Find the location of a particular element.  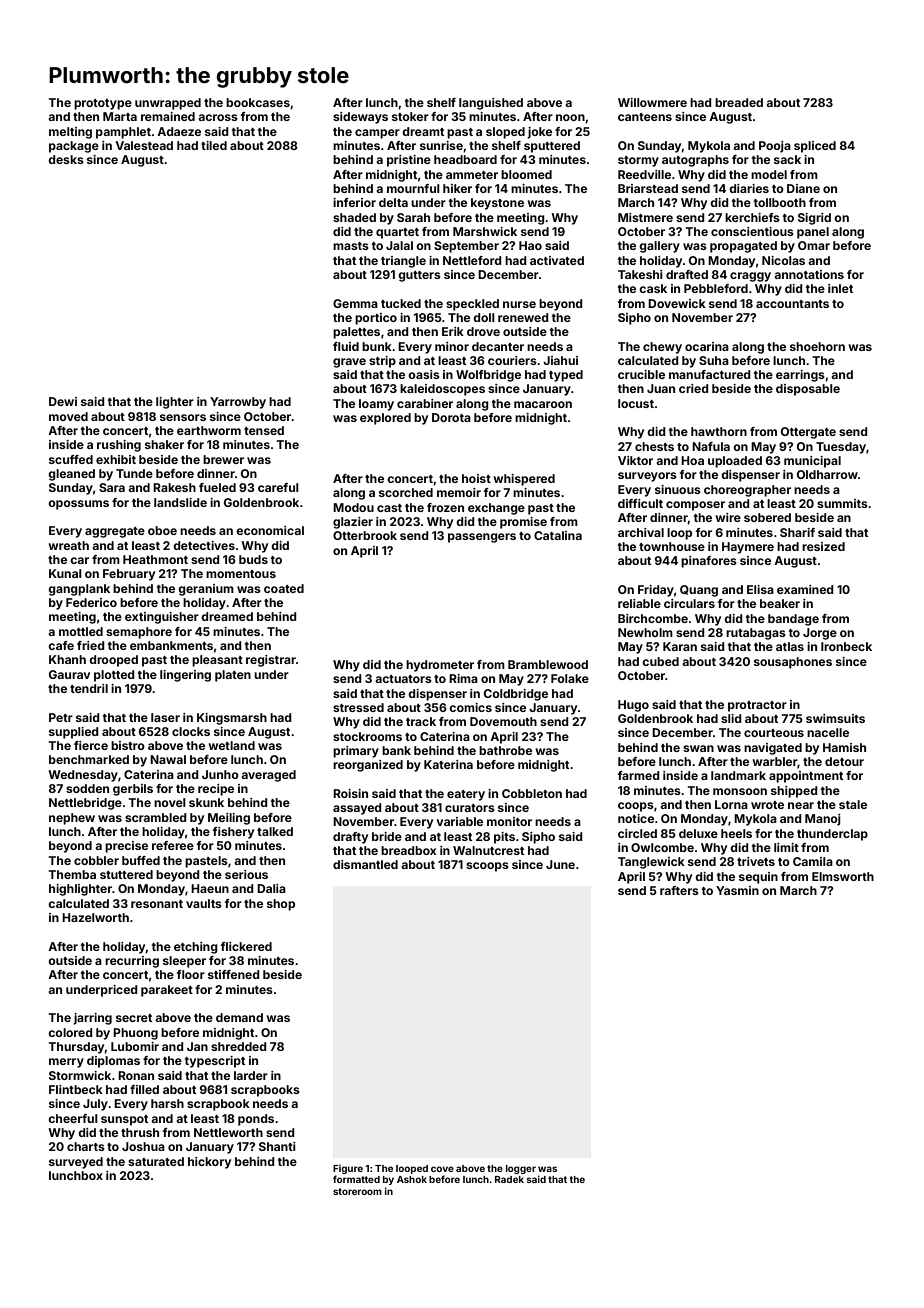

Yasmin is located at coordinates (737, 890).
